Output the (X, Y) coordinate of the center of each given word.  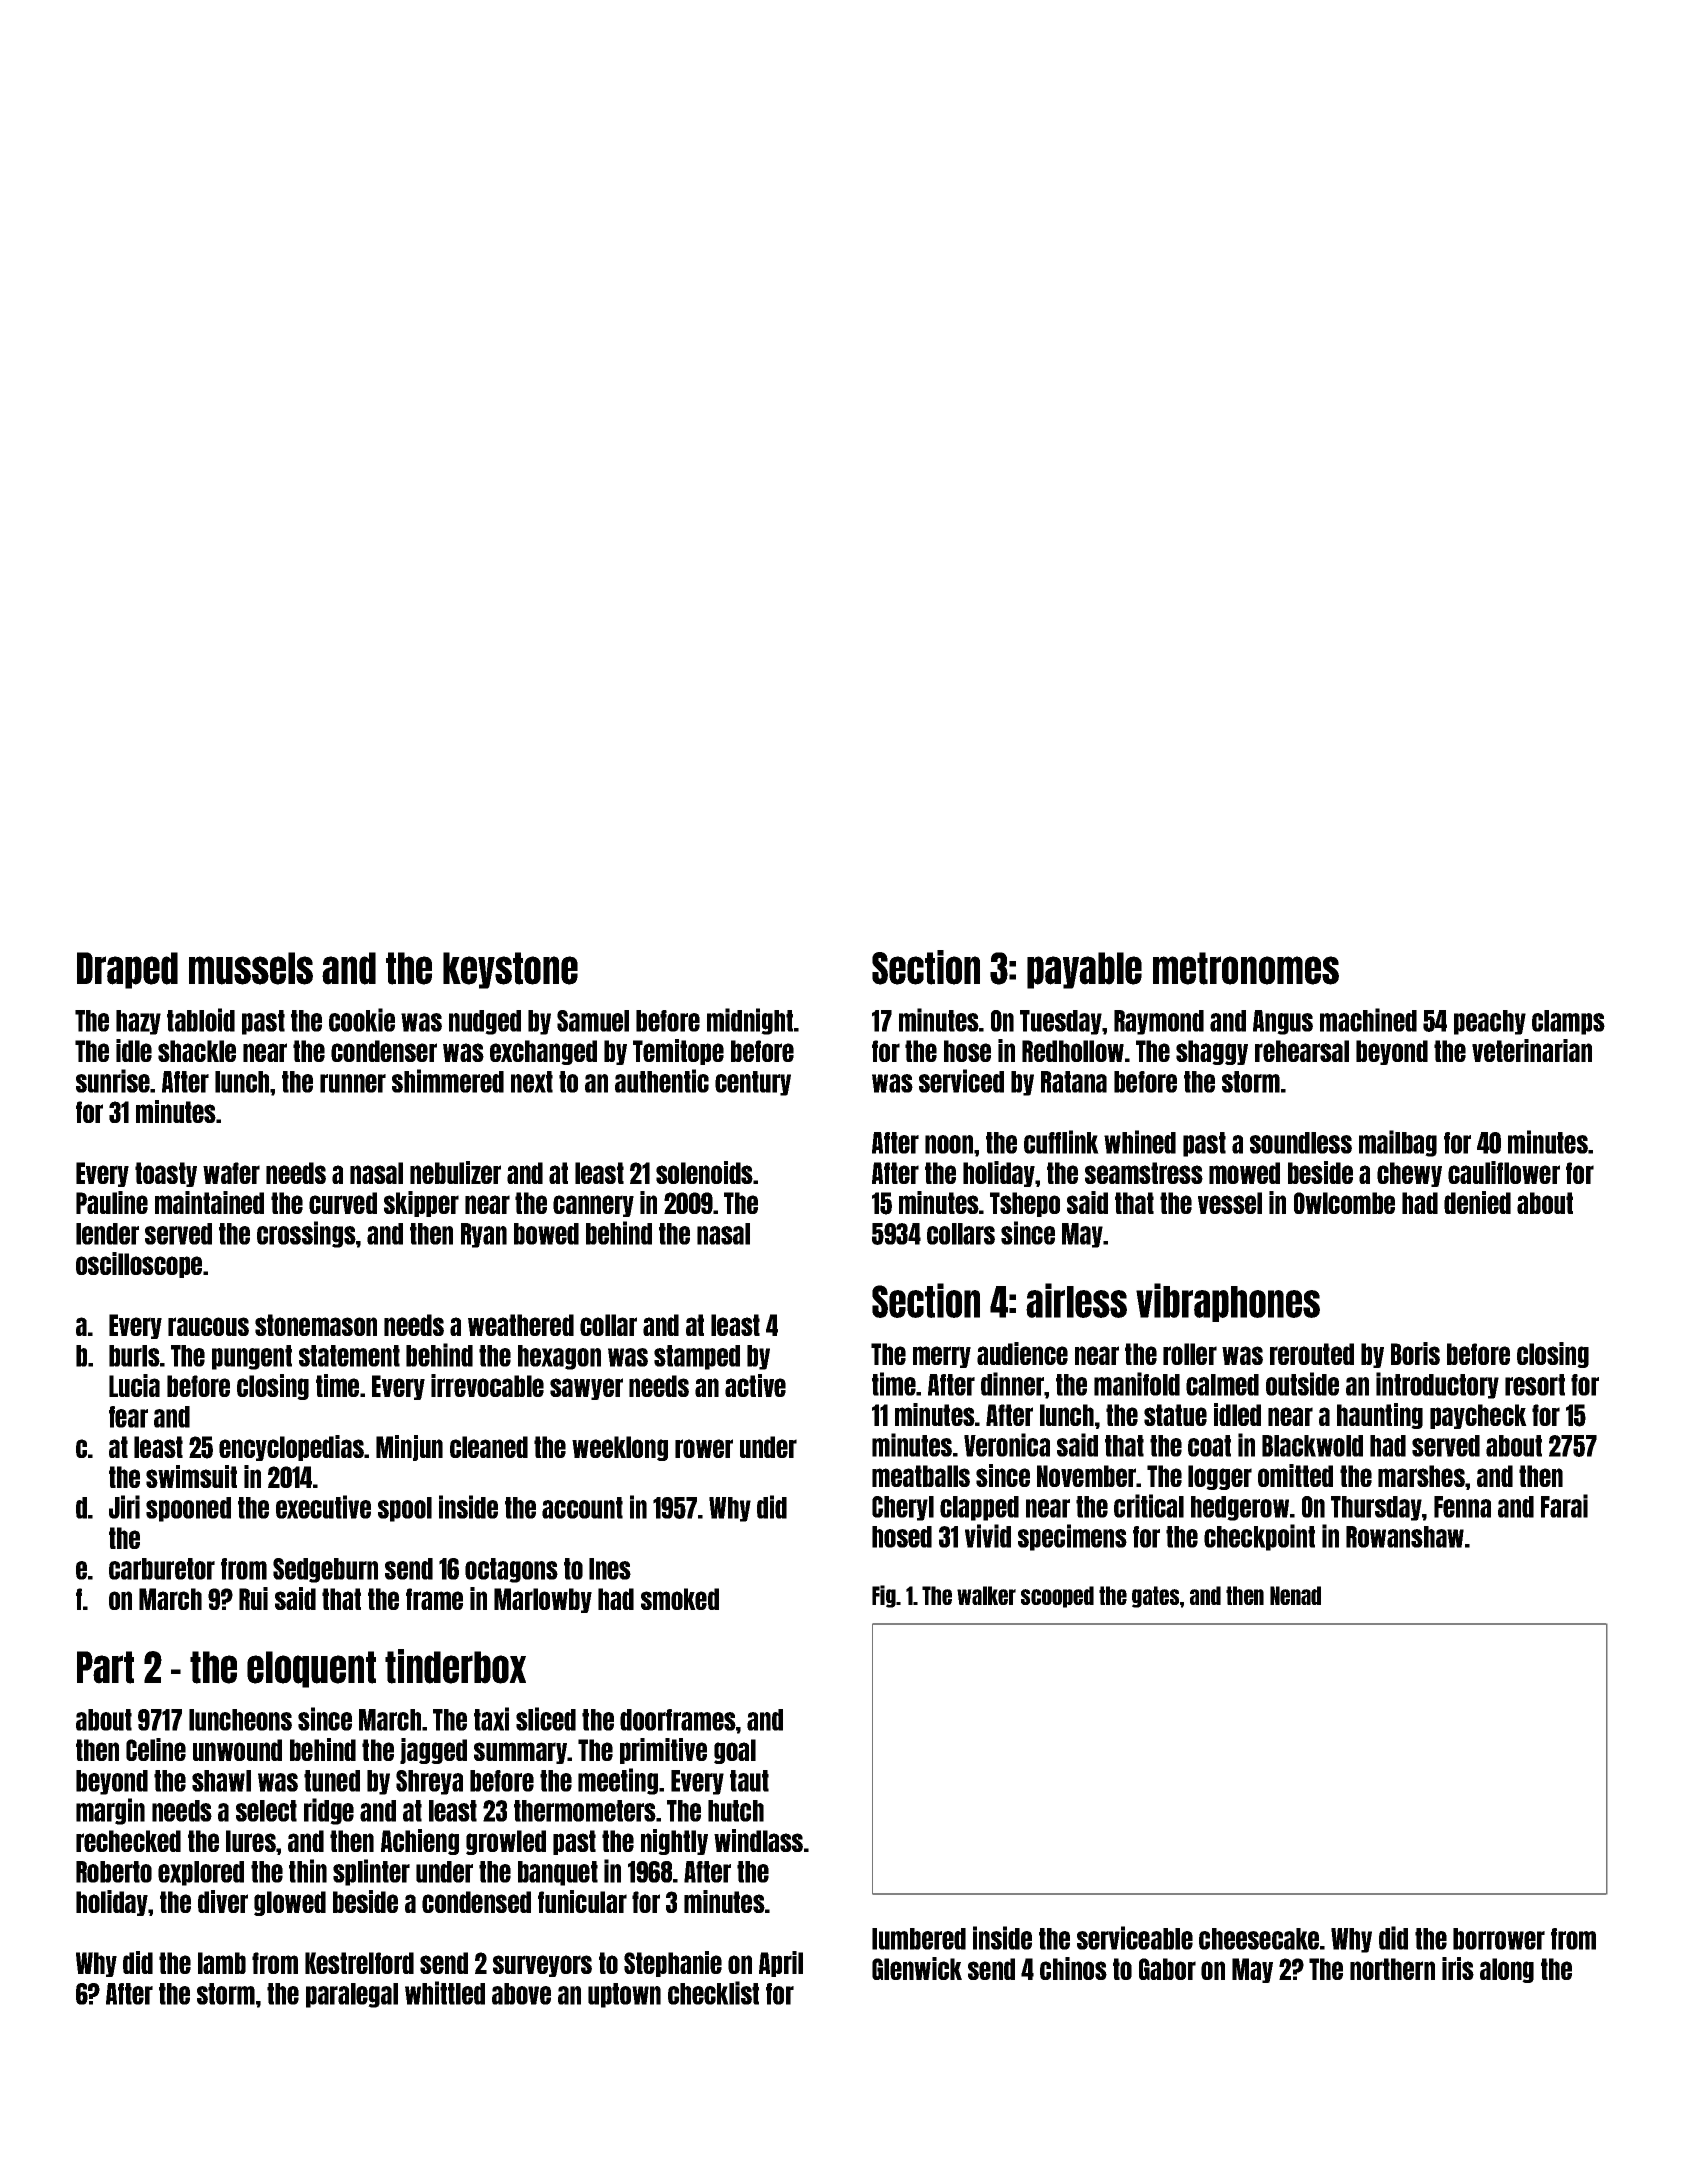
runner (353, 1083)
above (521, 1994)
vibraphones (1228, 1302)
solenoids (704, 1172)
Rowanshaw (1405, 1537)
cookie (362, 1020)
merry (942, 1357)
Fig (884, 1596)
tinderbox (455, 1666)
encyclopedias (291, 1448)
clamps (1568, 1022)
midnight (750, 1021)
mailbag (1398, 1143)
